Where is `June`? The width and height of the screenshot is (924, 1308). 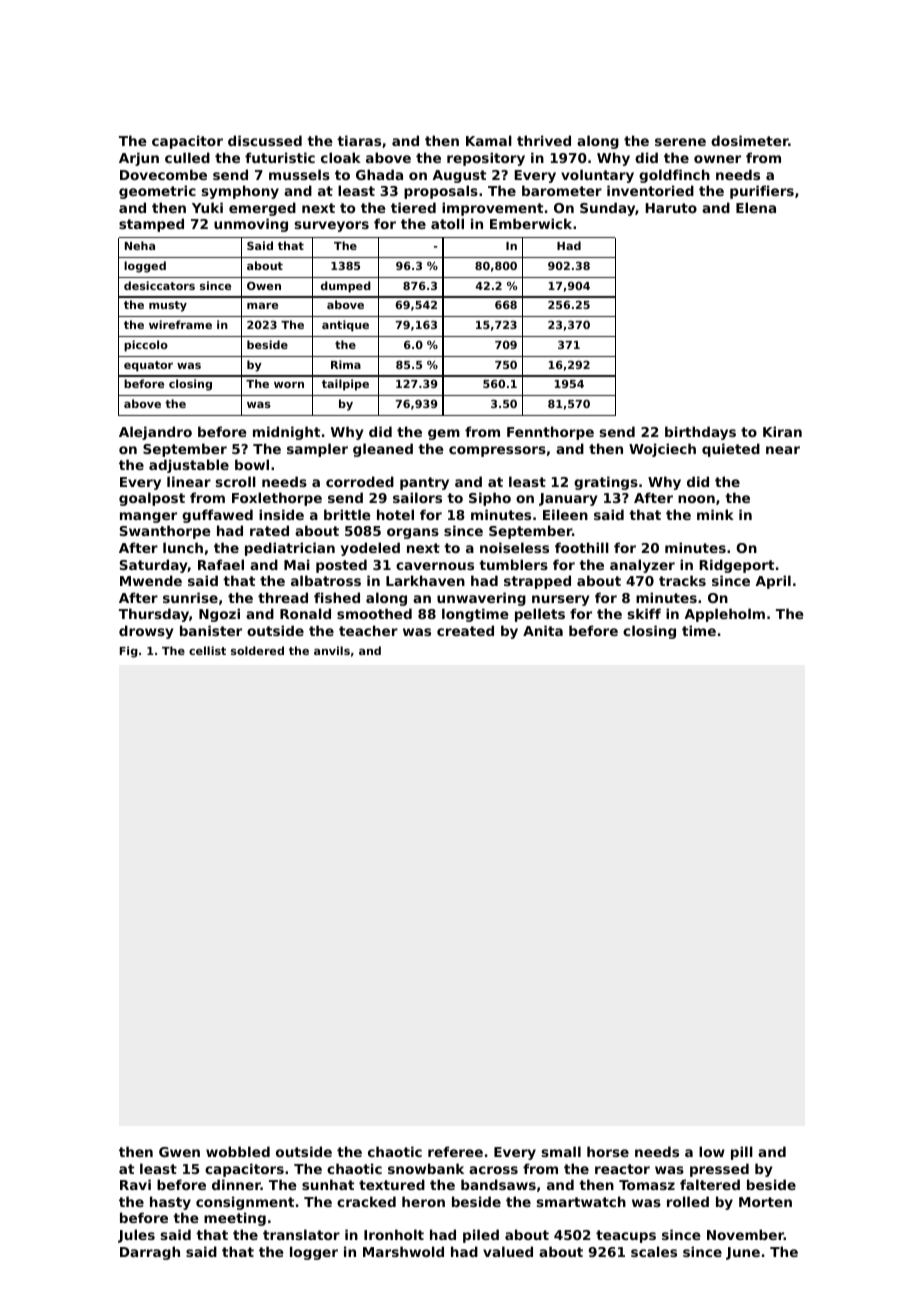
June is located at coordinates (743, 1253).
